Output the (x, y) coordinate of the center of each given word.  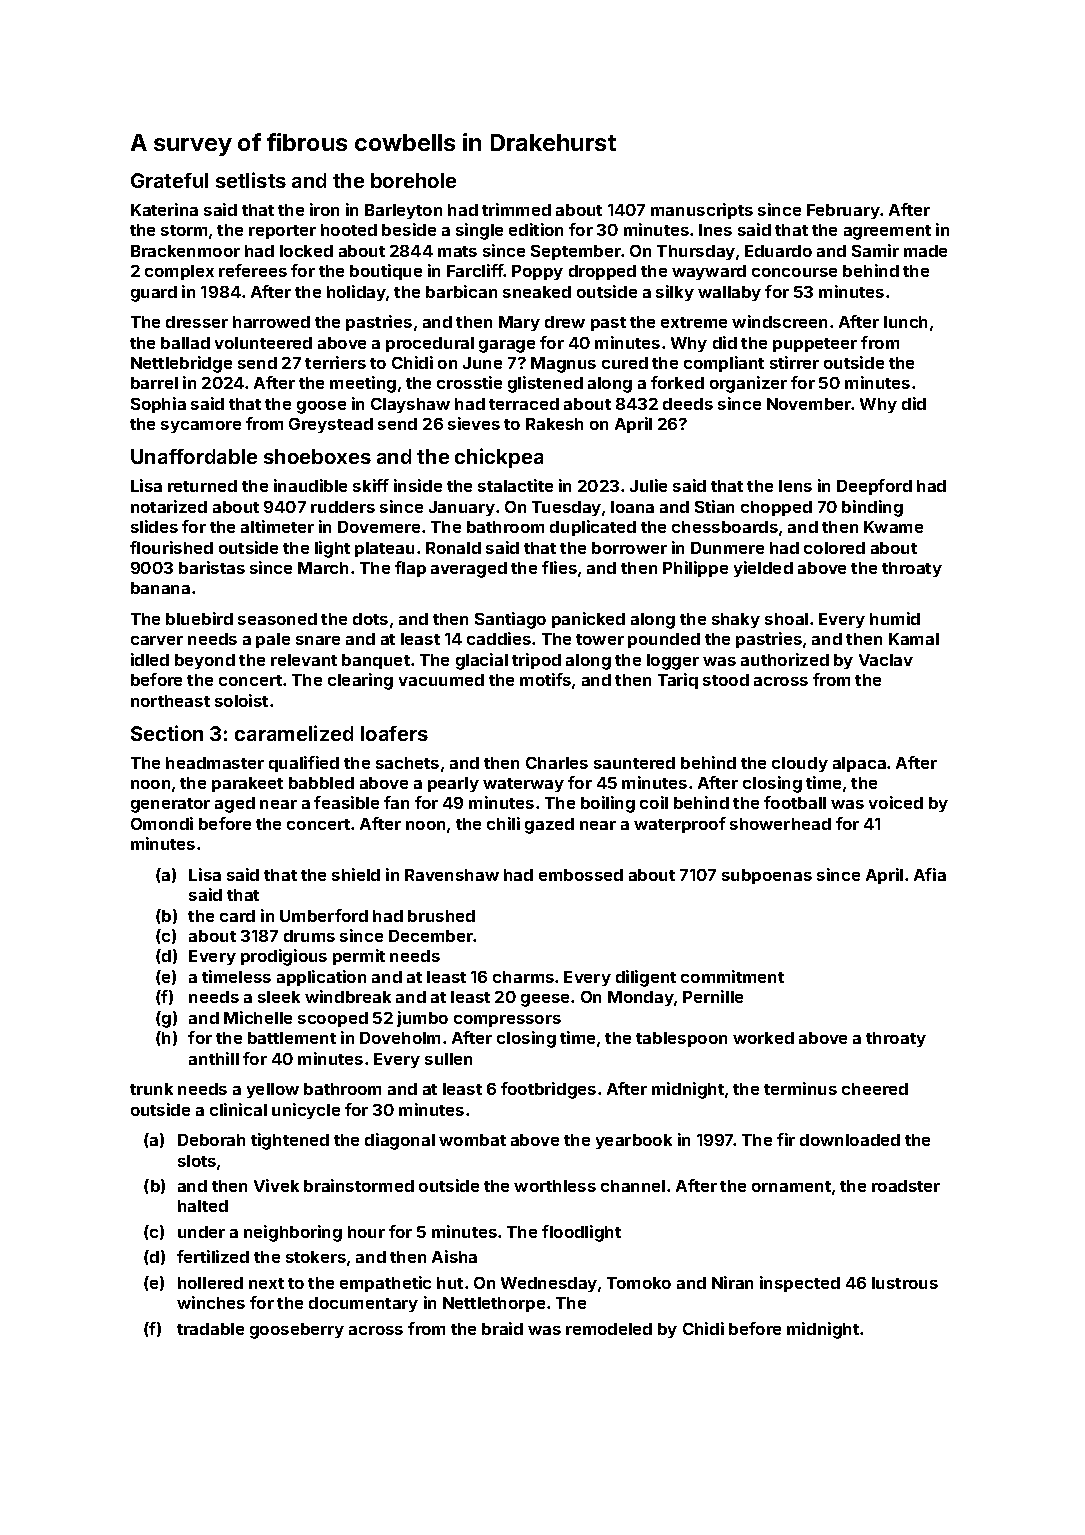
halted (203, 1206)
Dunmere (727, 548)
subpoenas (767, 876)
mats (457, 251)
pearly (453, 784)
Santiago (510, 620)
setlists (251, 180)
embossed (581, 875)
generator (170, 805)
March (323, 568)
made (925, 251)
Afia (930, 874)
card (237, 916)
